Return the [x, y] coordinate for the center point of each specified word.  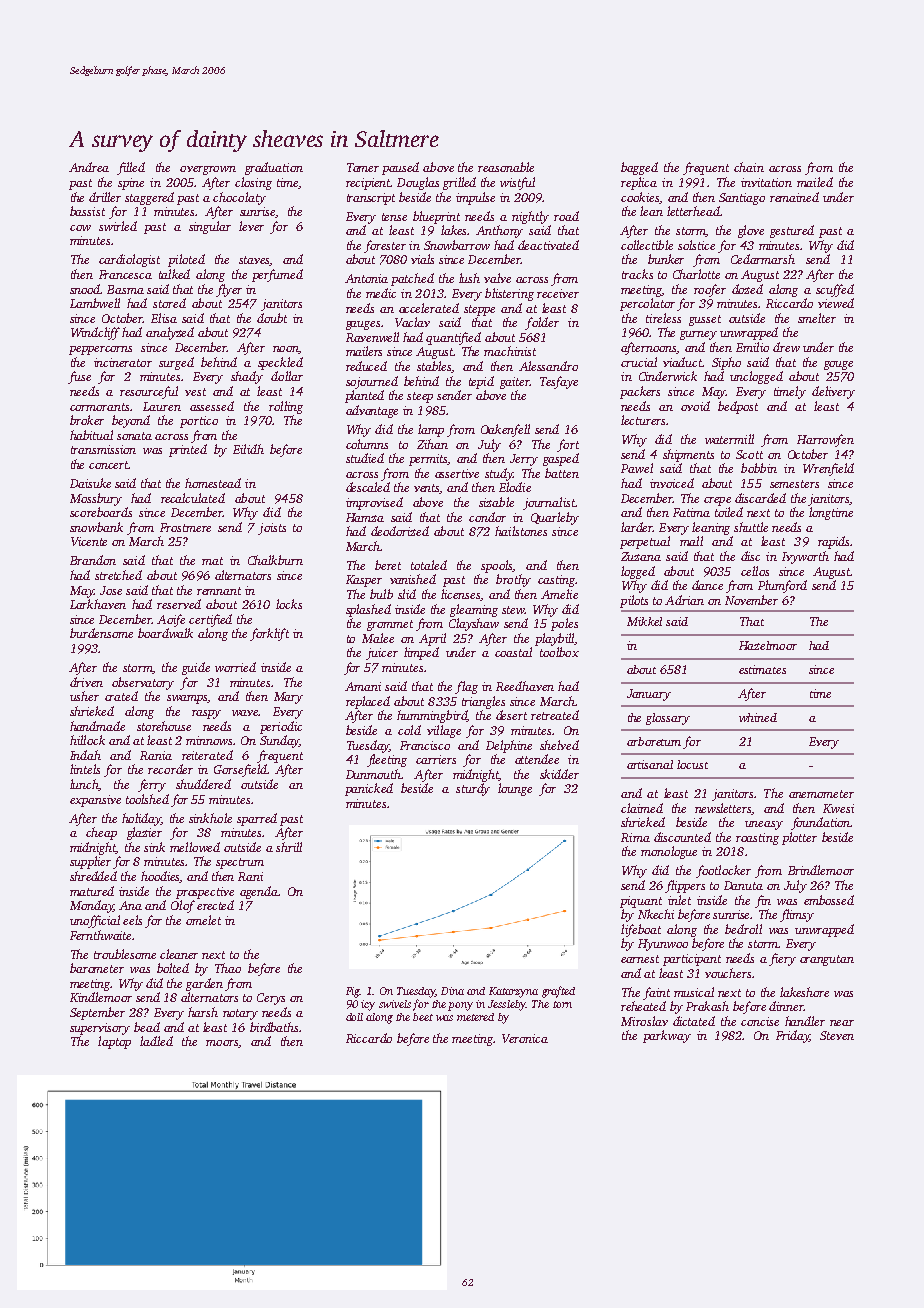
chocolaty [239, 198]
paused [400, 168]
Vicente [89, 541]
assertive [457, 473]
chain [749, 167]
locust [692, 764]
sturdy [473, 789]
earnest [640, 959]
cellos [755, 571]
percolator [647, 304]
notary [240, 1014]
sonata [134, 436]
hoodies [161, 877]
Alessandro [548, 366]
